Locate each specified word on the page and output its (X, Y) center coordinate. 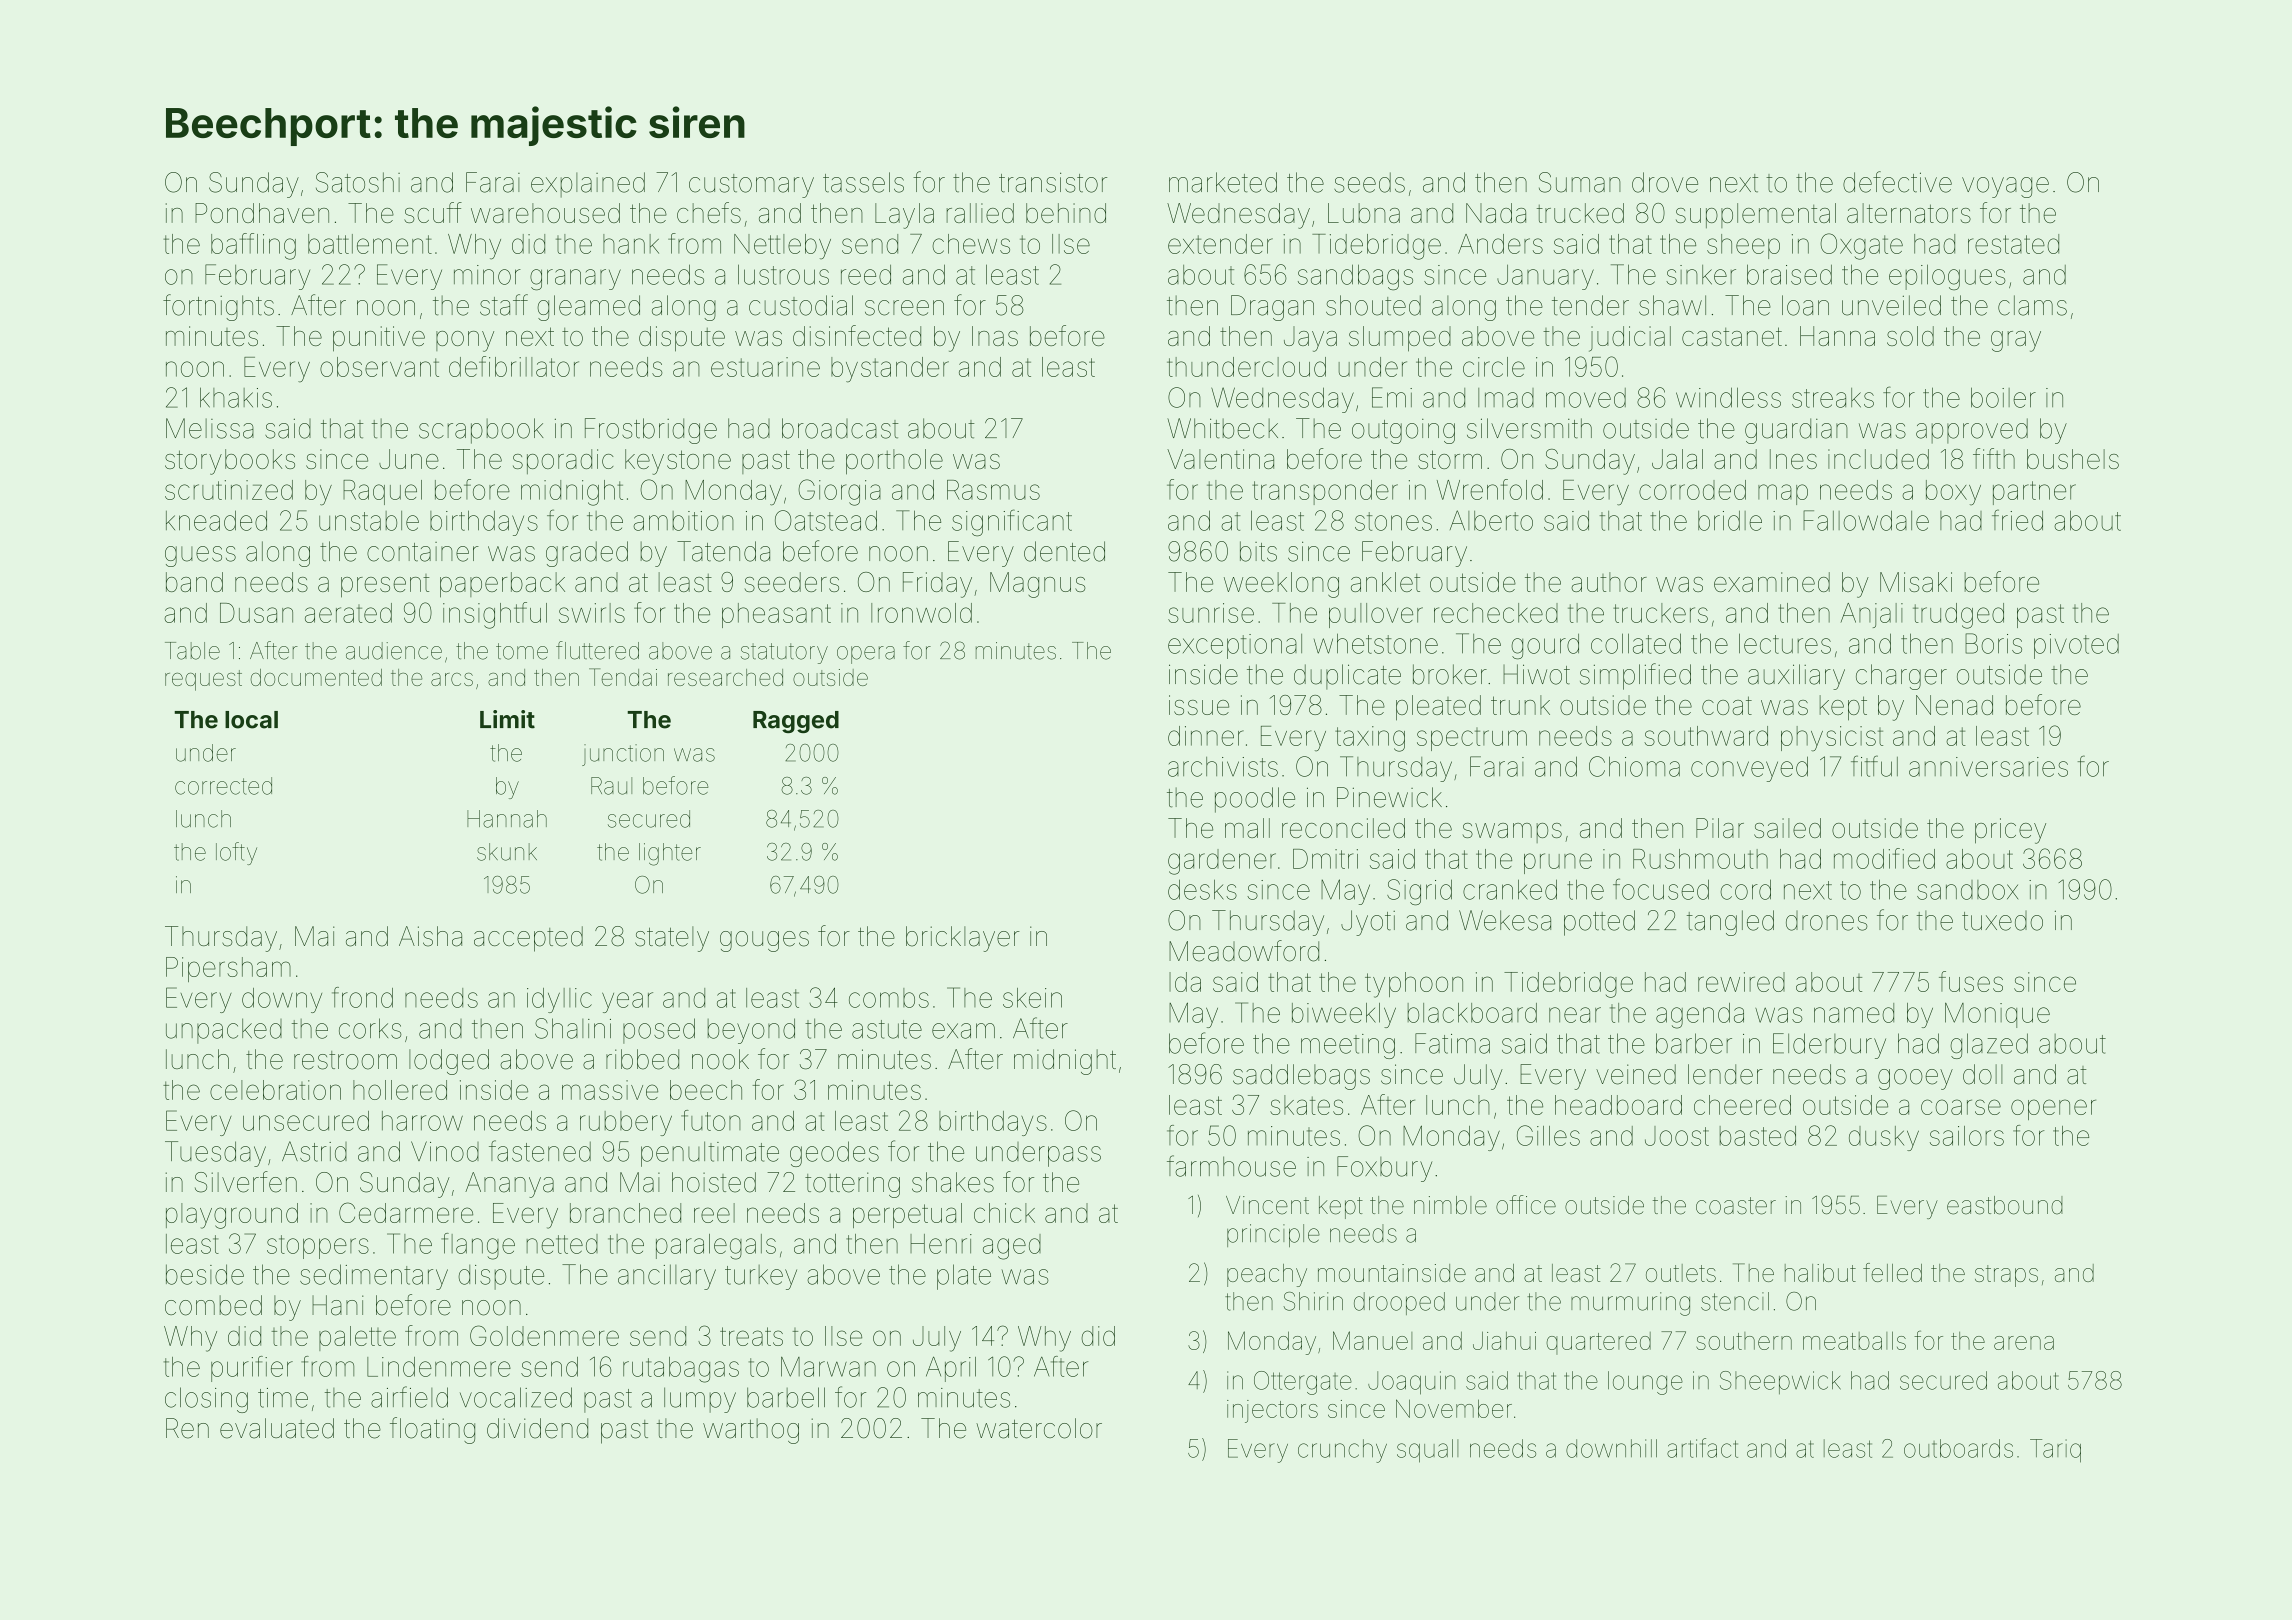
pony (465, 341)
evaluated (277, 1428)
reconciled (1343, 828)
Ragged (796, 722)
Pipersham (228, 969)
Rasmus (993, 490)
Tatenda (723, 551)
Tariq (2055, 1451)
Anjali (1872, 615)
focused (1661, 889)
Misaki (1916, 582)
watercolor (1039, 1428)
